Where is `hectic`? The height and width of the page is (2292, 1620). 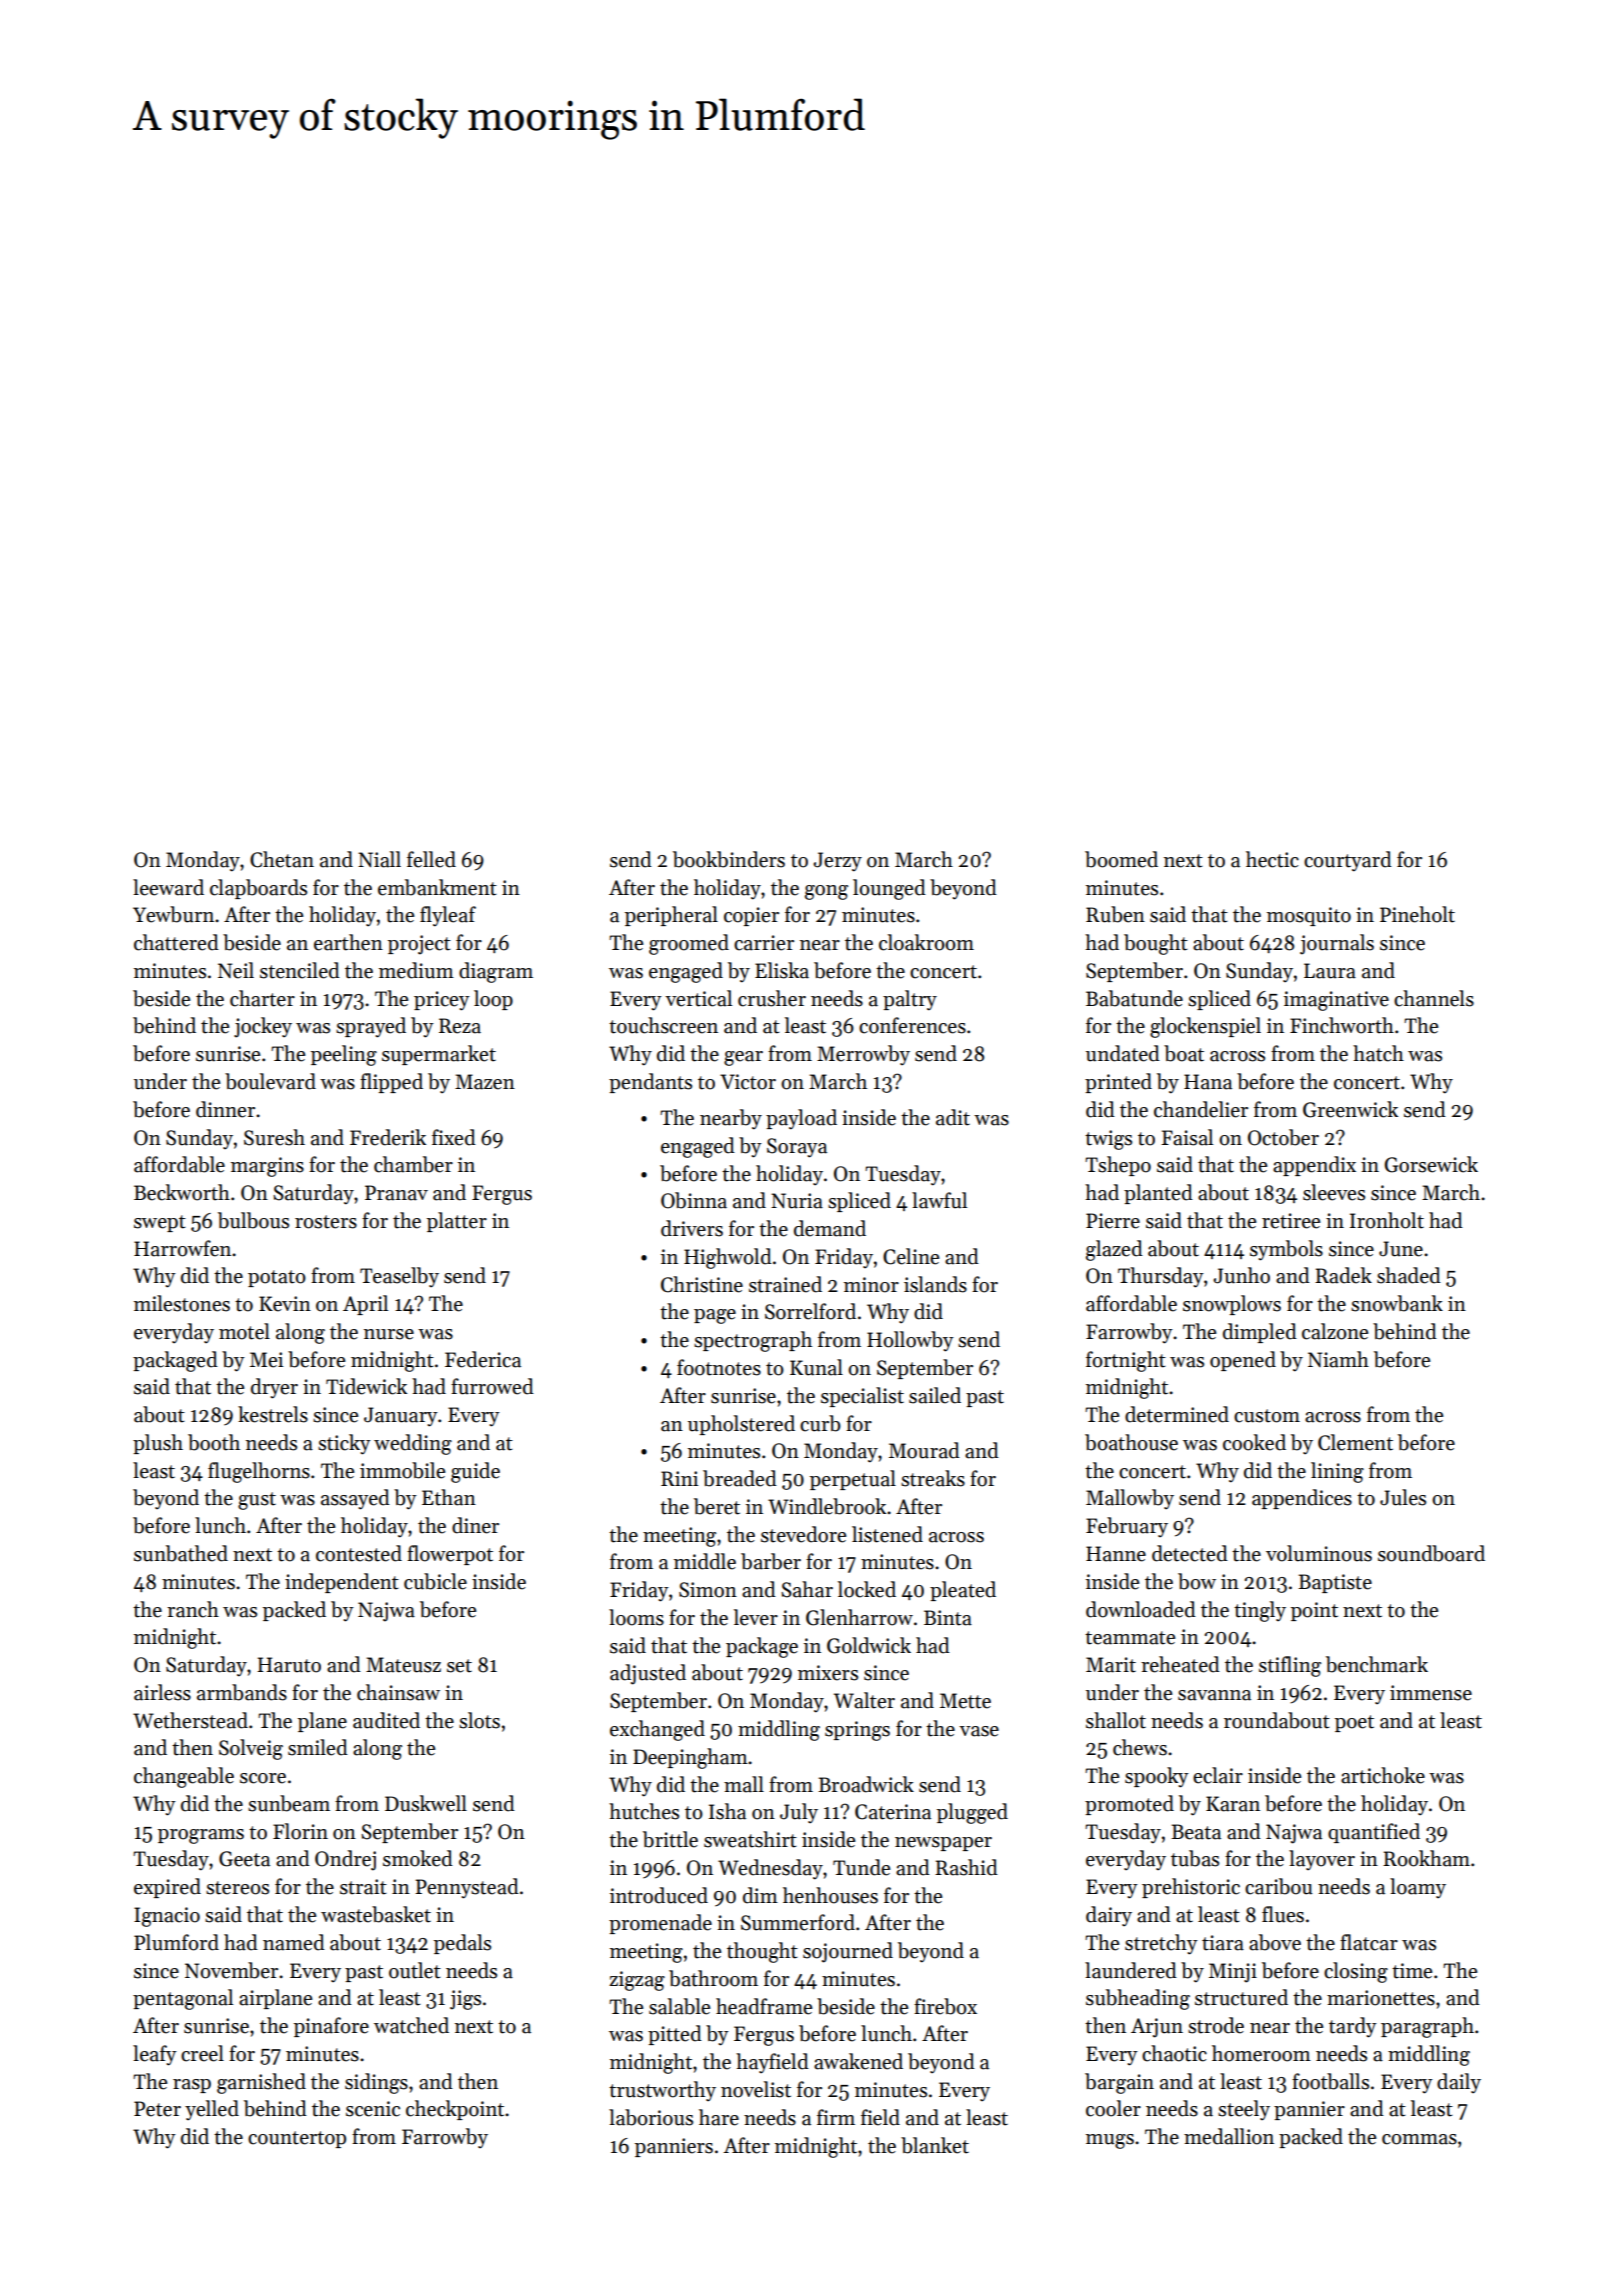
hectic is located at coordinates (1272, 859).
